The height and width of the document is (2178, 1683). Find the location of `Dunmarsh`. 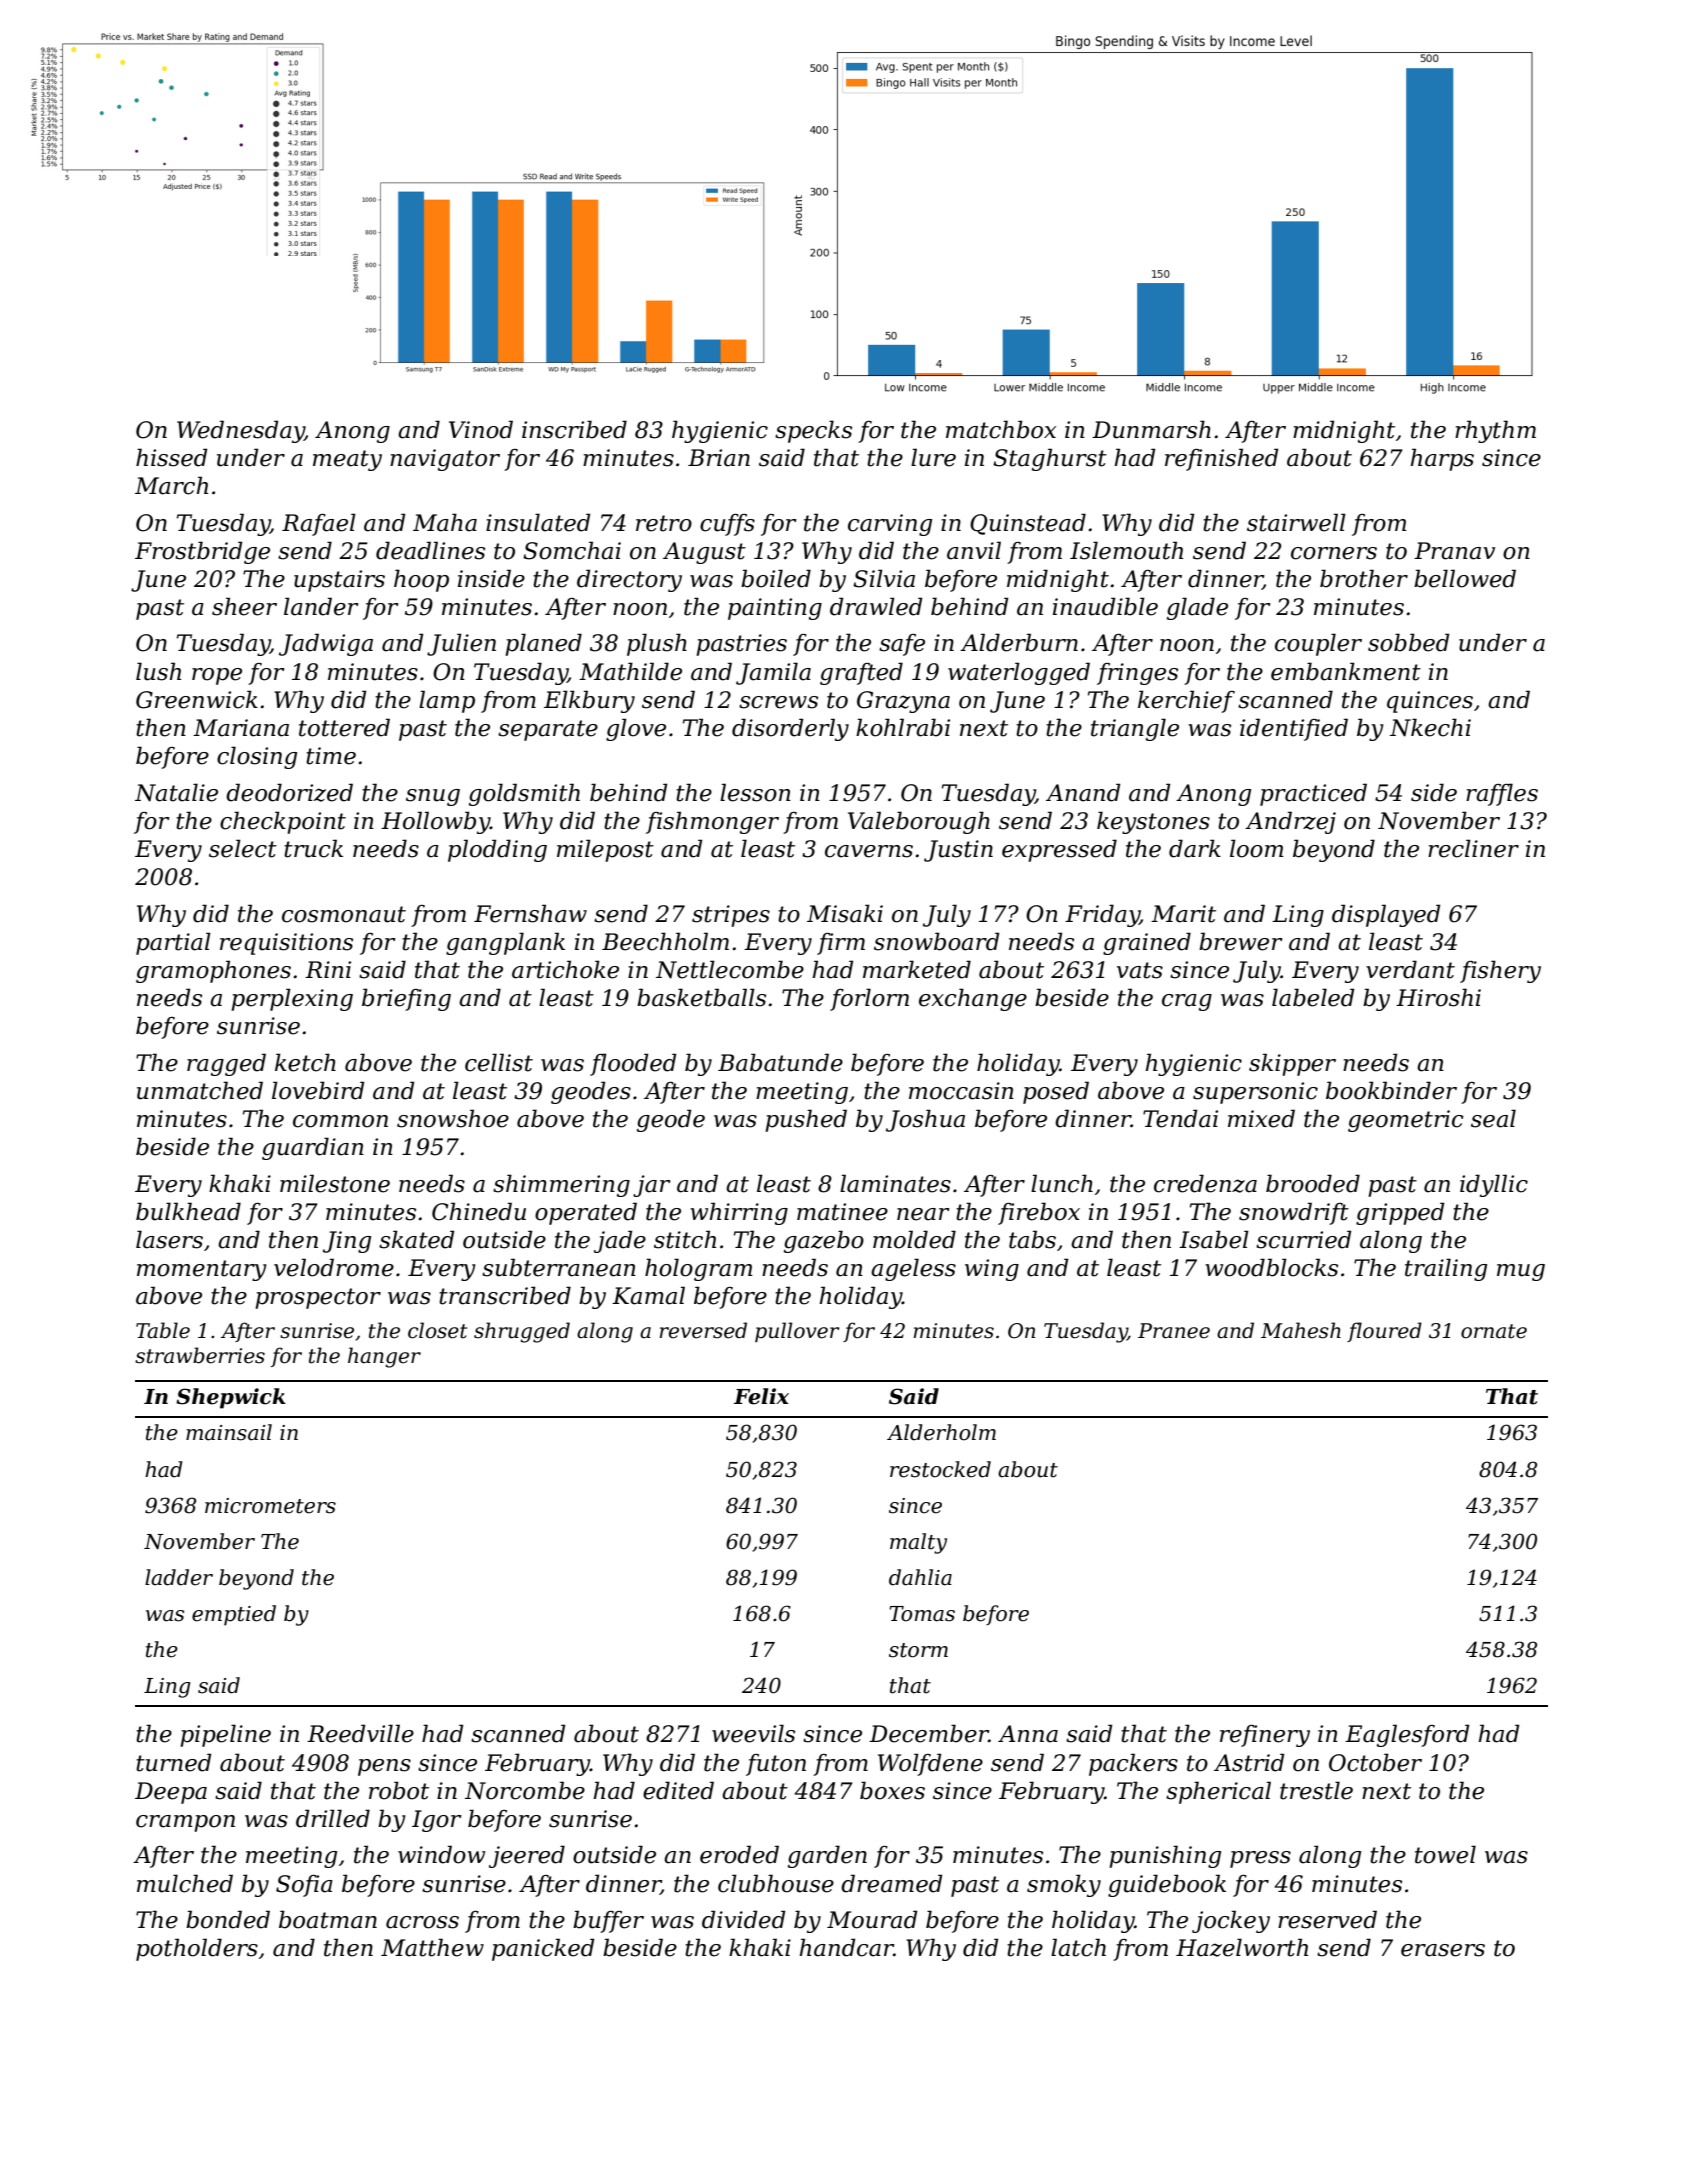

Dunmarsh is located at coordinates (1151, 429).
